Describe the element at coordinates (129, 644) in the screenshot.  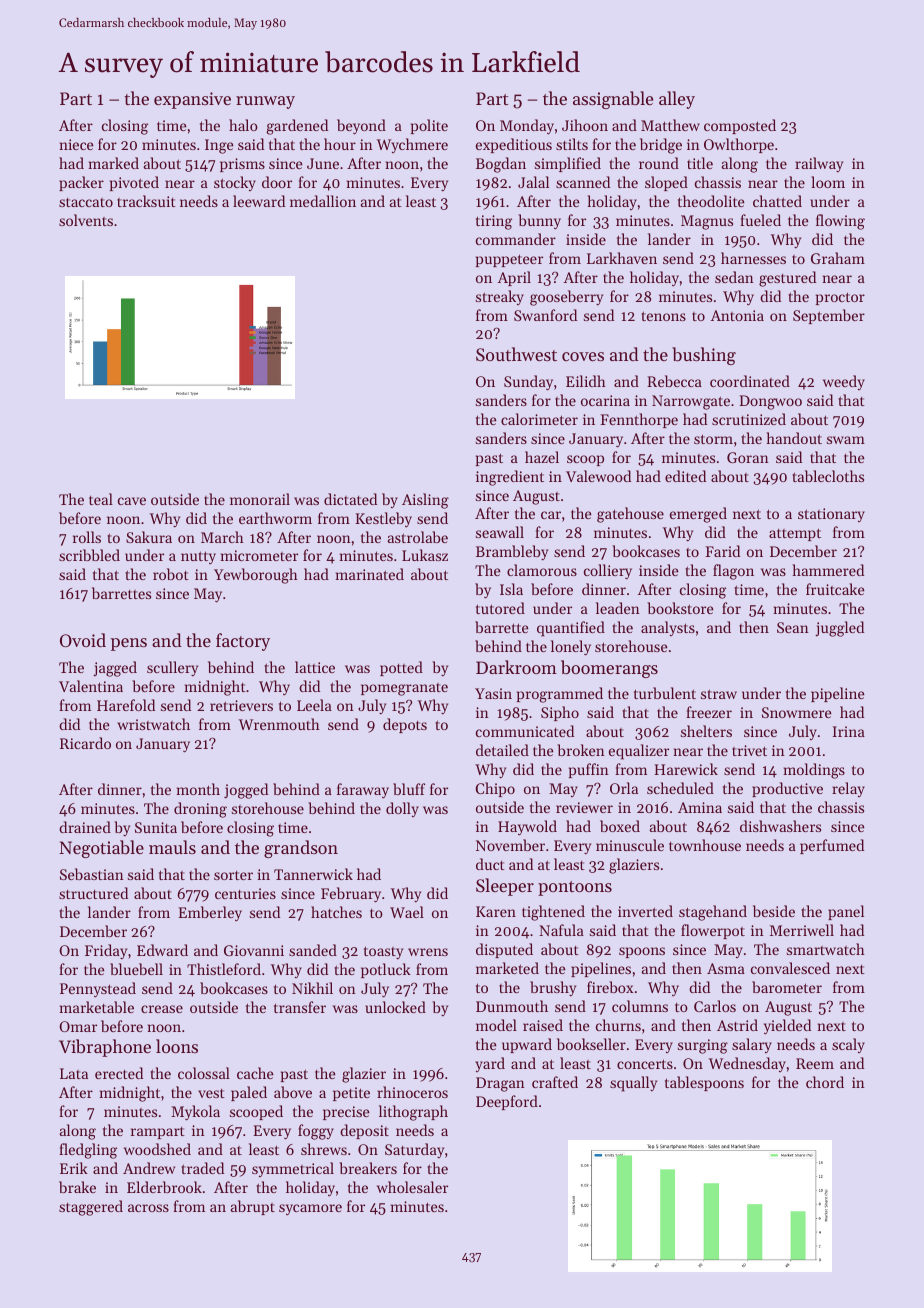
I see `pens` at that location.
